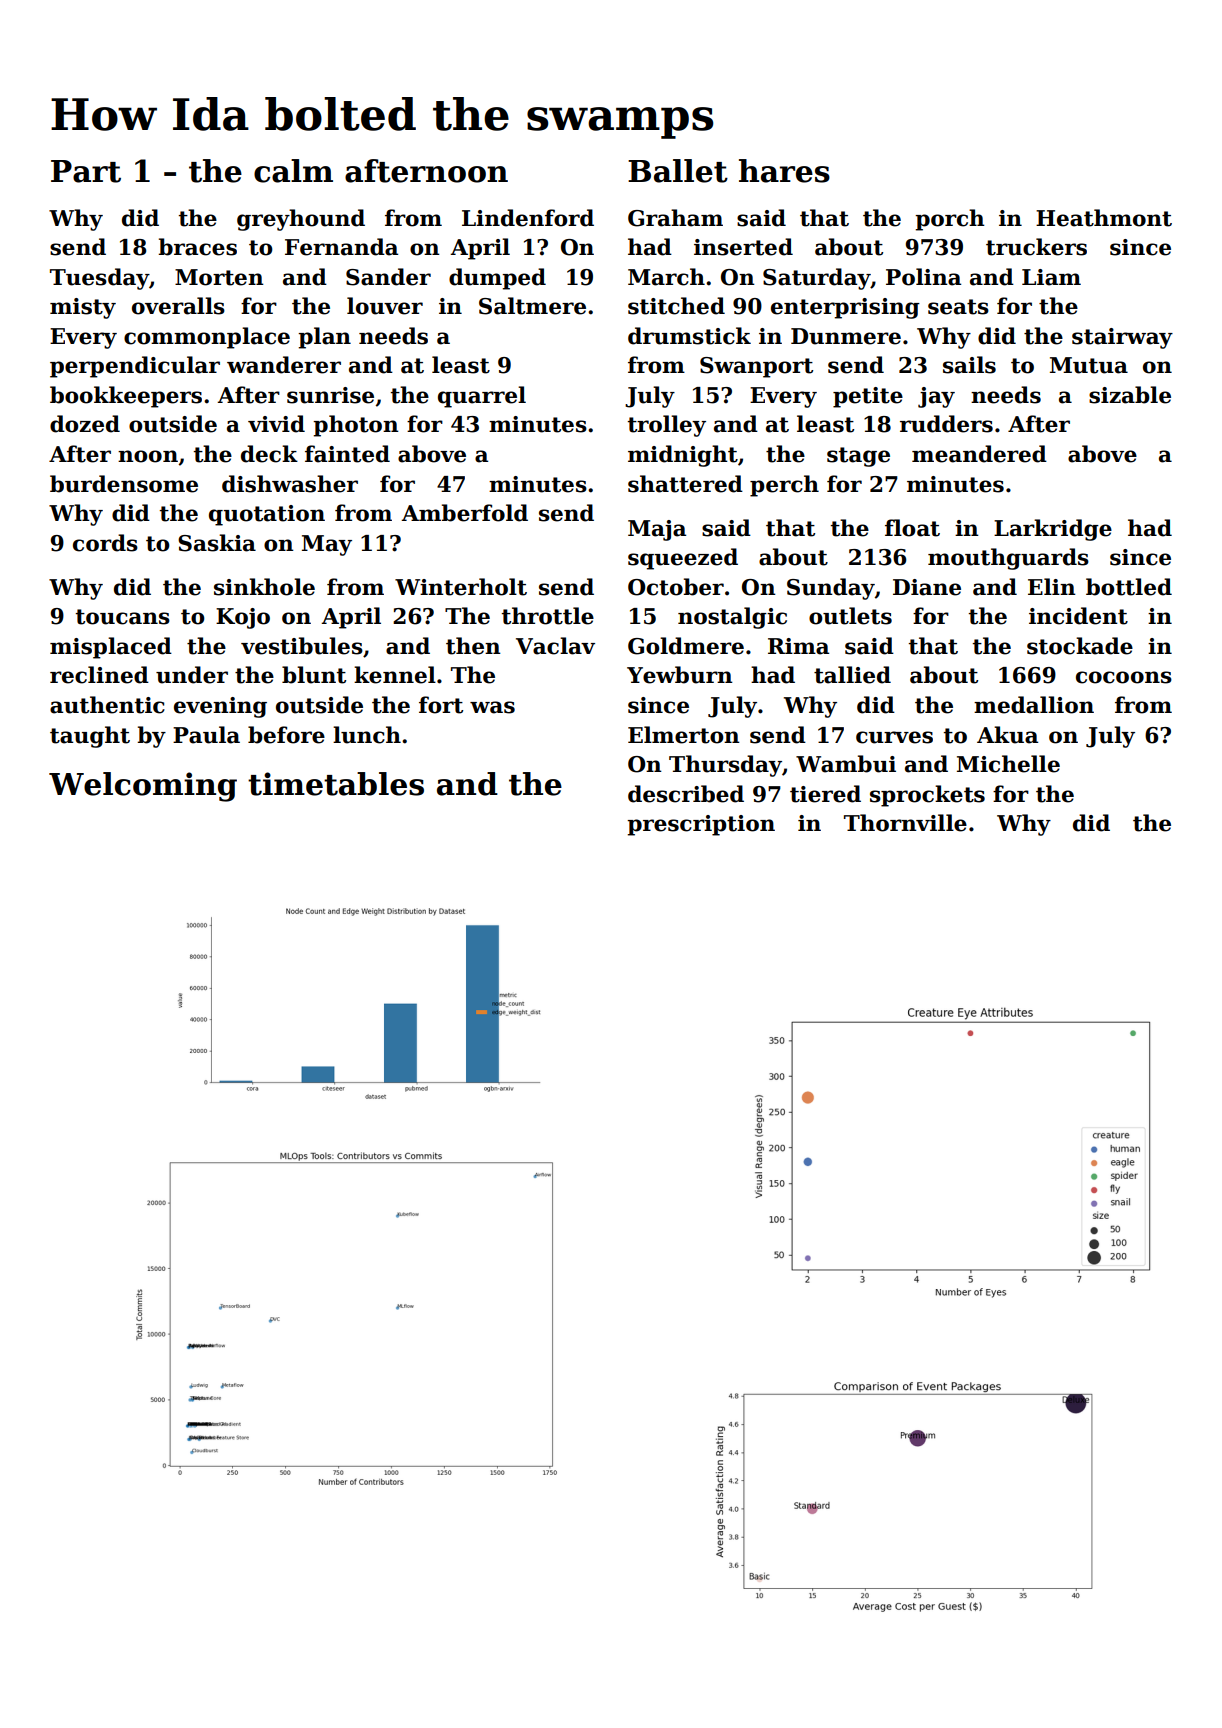  What do you see at coordinates (197, 247) in the screenshot?
I see `braces` at bounding box center [197, 247].
